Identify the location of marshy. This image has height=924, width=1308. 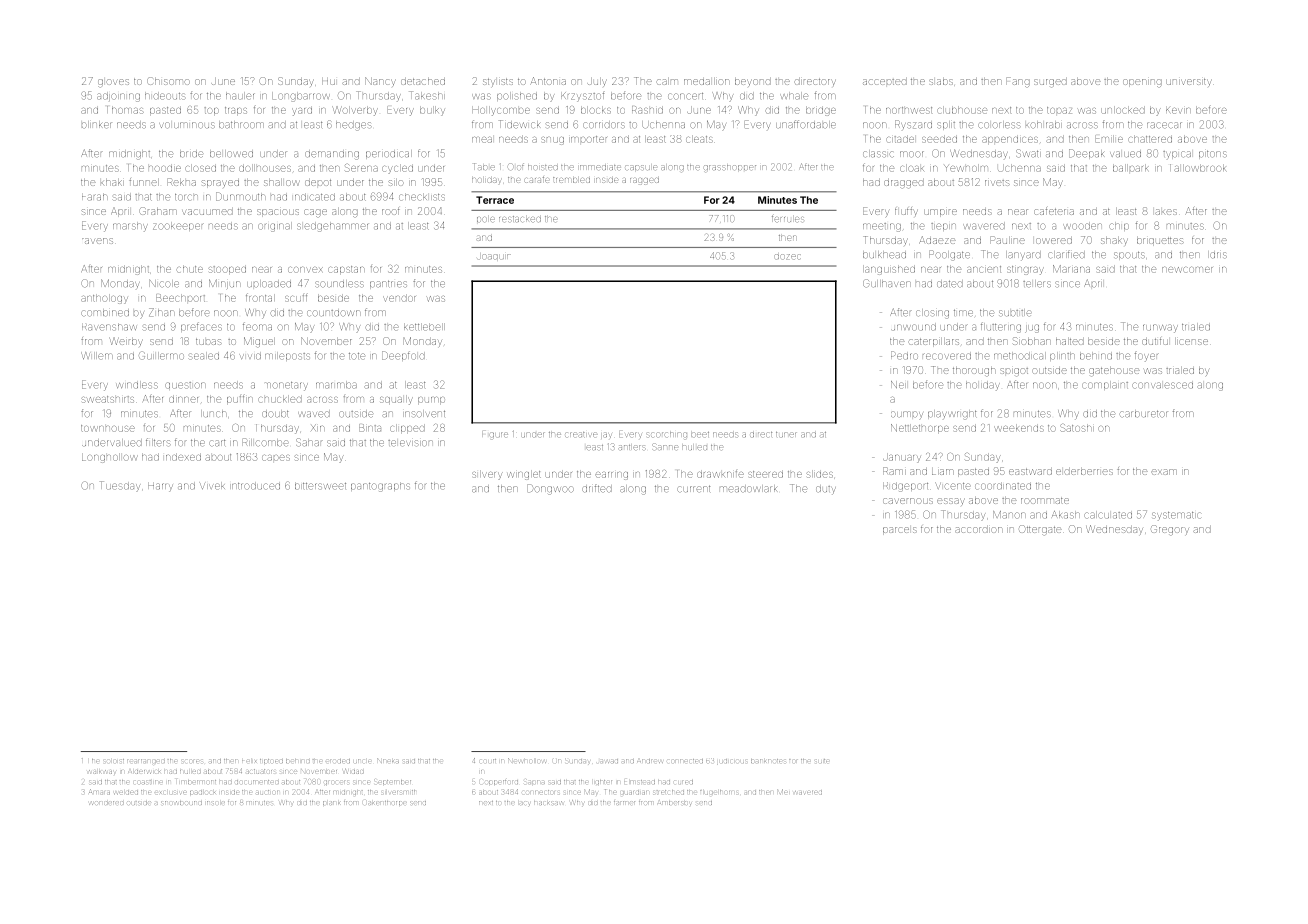
(130, 227).
